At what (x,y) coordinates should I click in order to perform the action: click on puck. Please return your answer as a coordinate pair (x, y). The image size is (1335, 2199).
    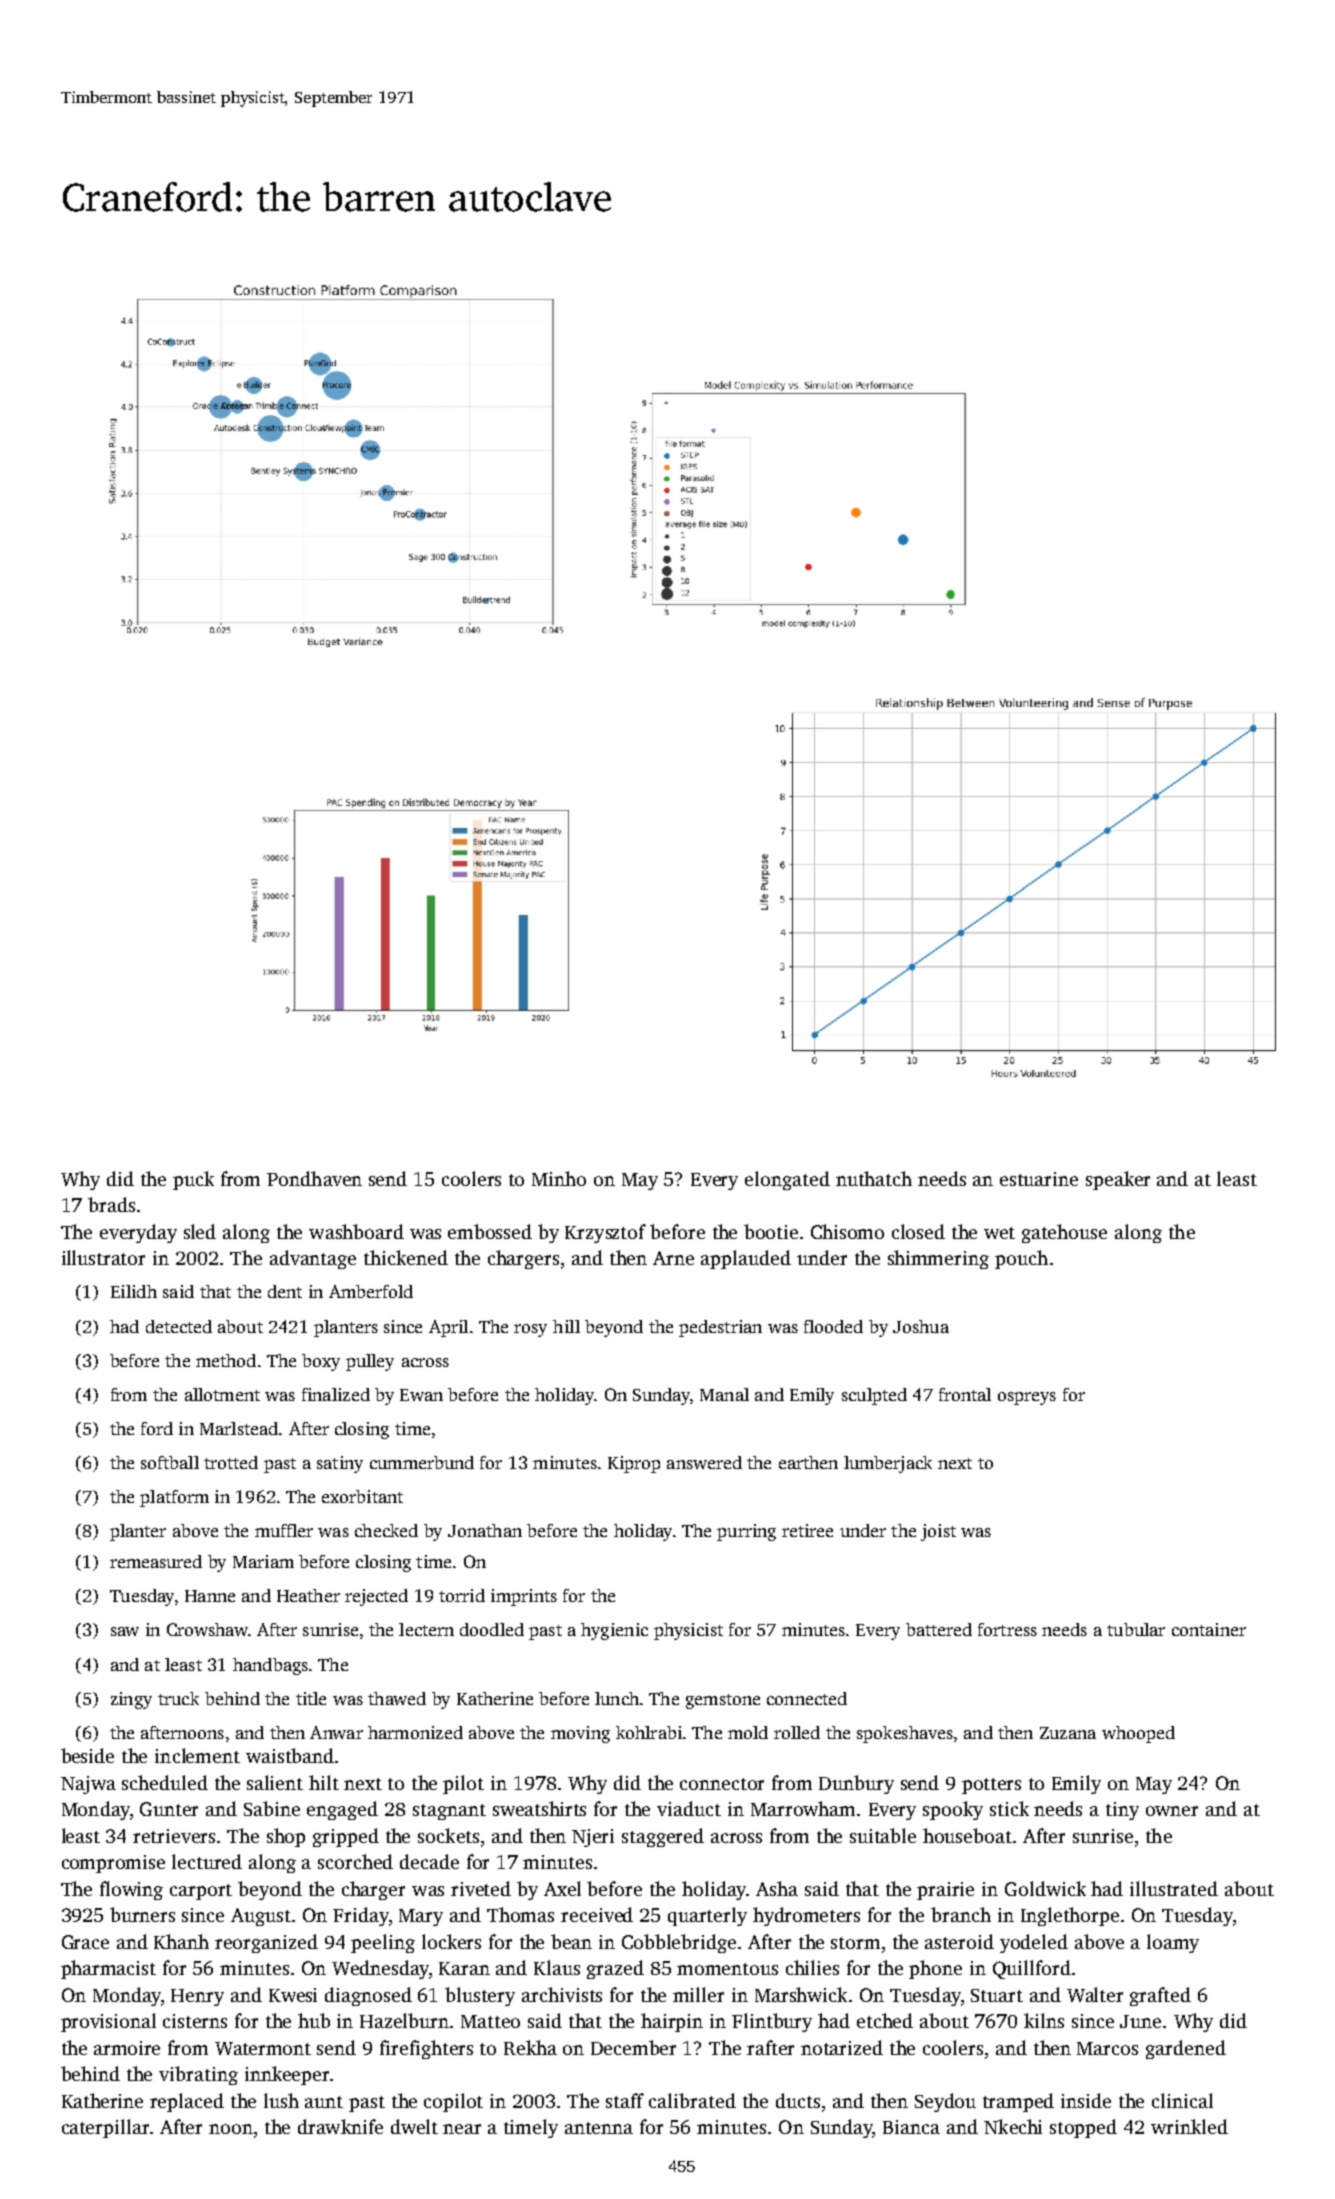
    Looking at the image, I should click on (193, 1180).
